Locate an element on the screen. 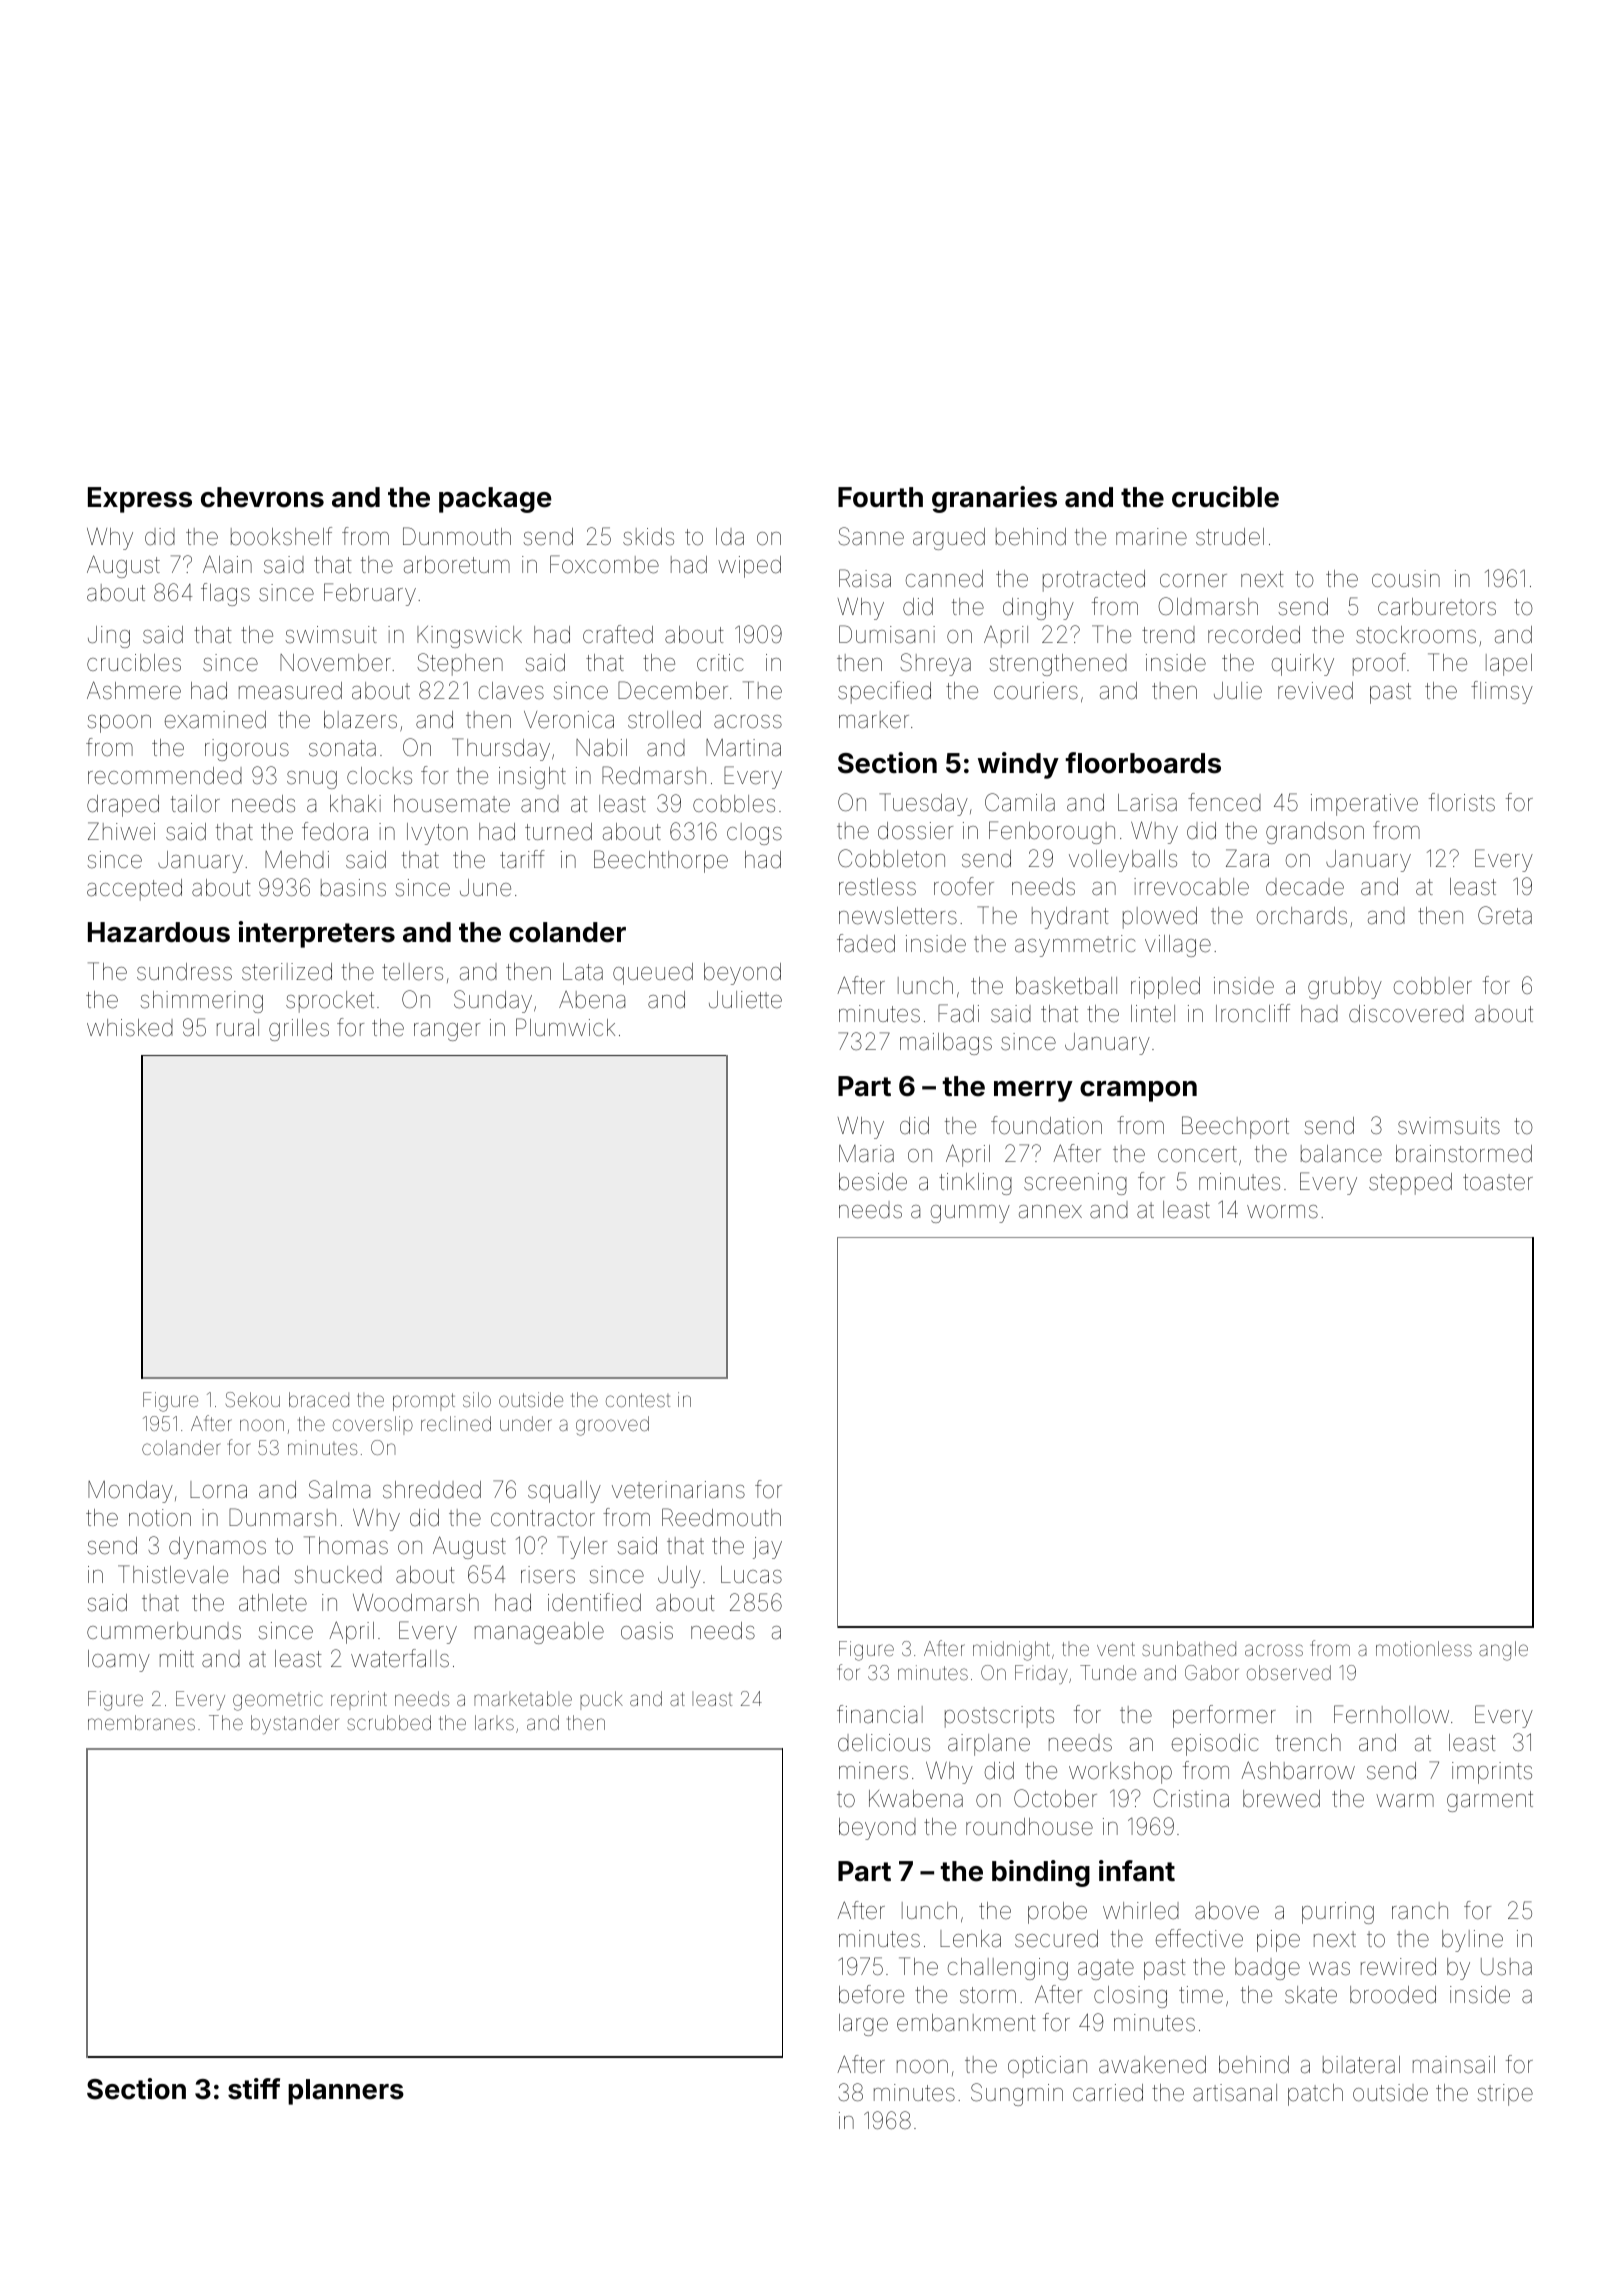  Reedmouth is located at coordinates (721, 1517).
